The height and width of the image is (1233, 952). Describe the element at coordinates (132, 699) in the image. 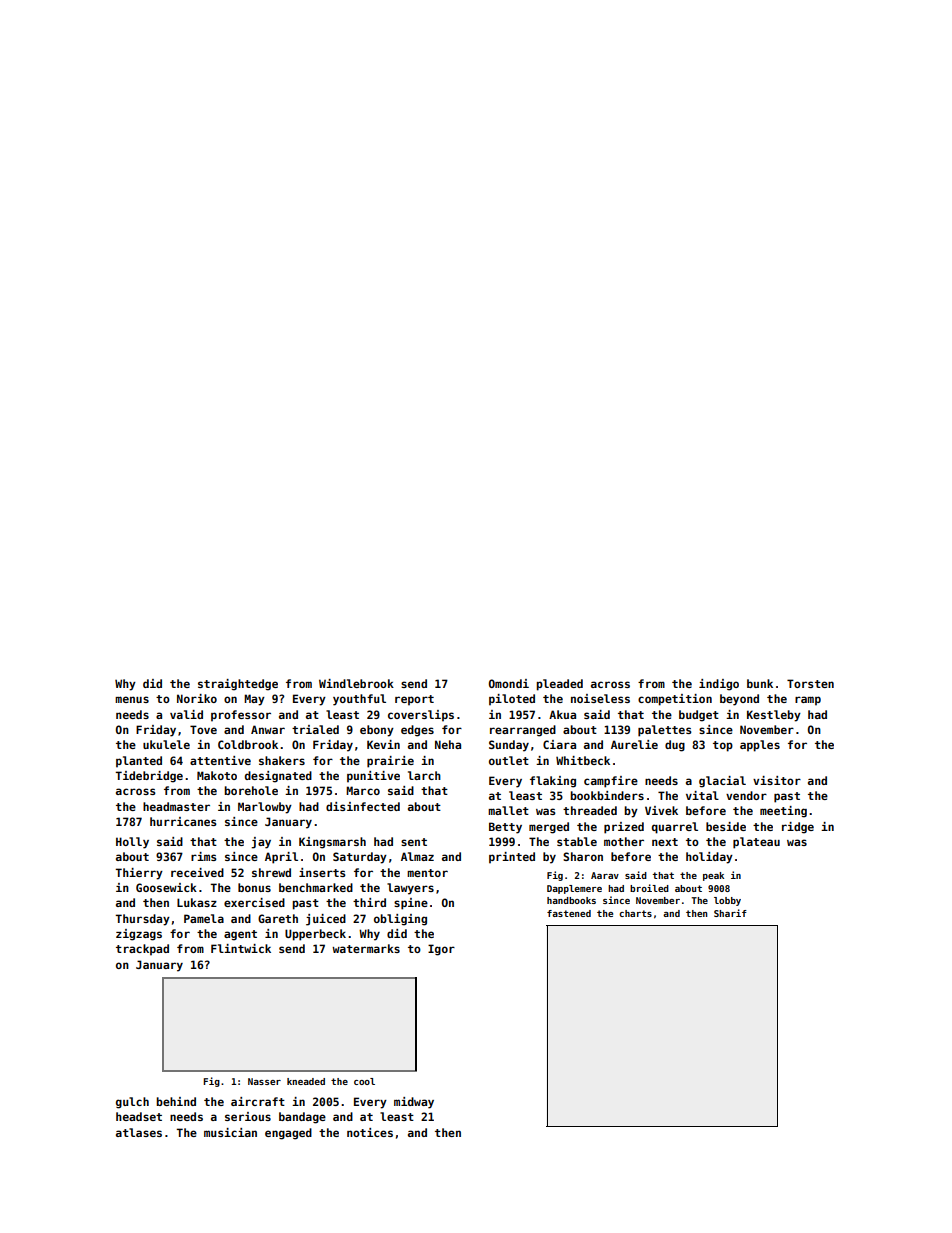

I see `menus` at that location.
